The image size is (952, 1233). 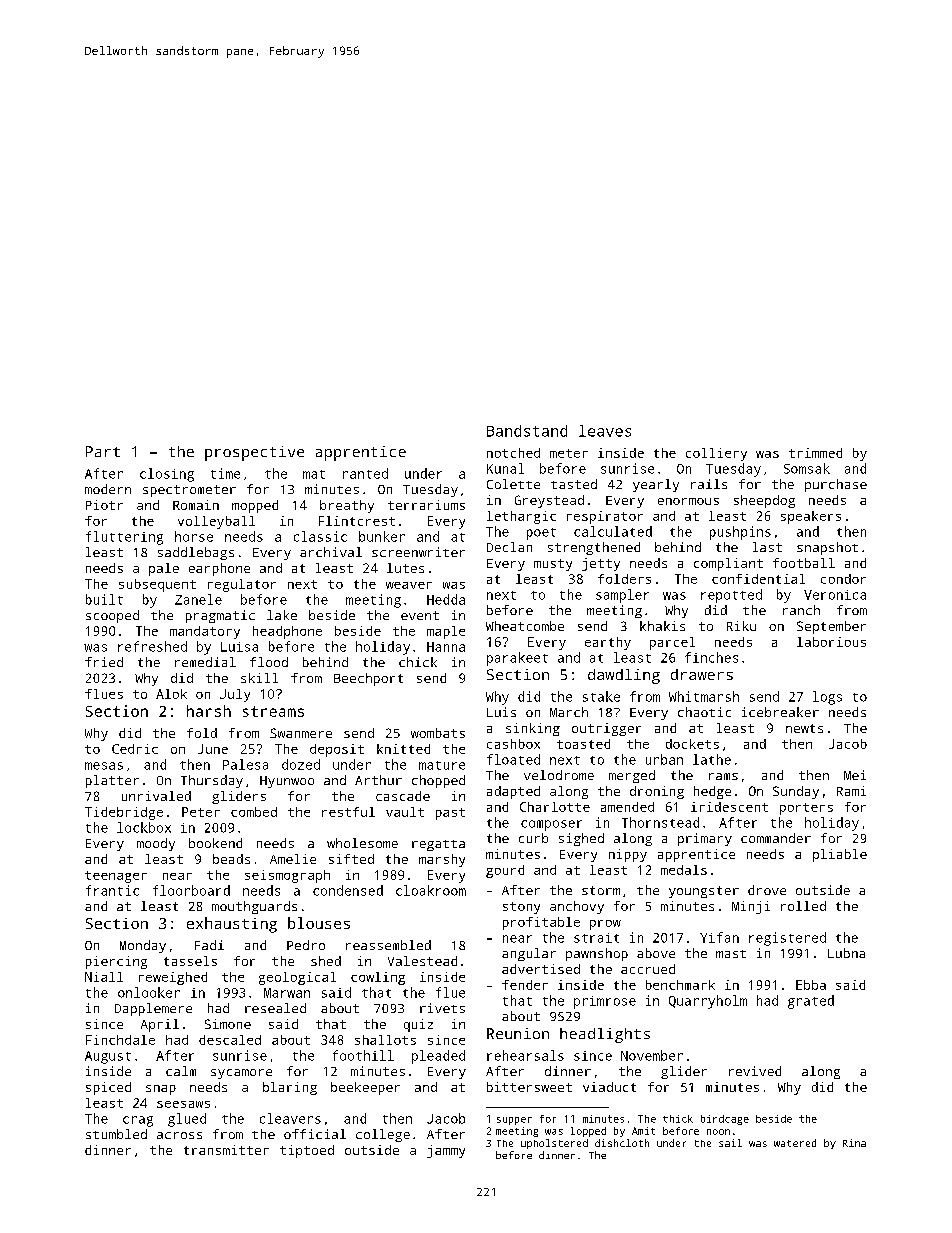 I want to click on fluttering, so click(x=124, y=538).
